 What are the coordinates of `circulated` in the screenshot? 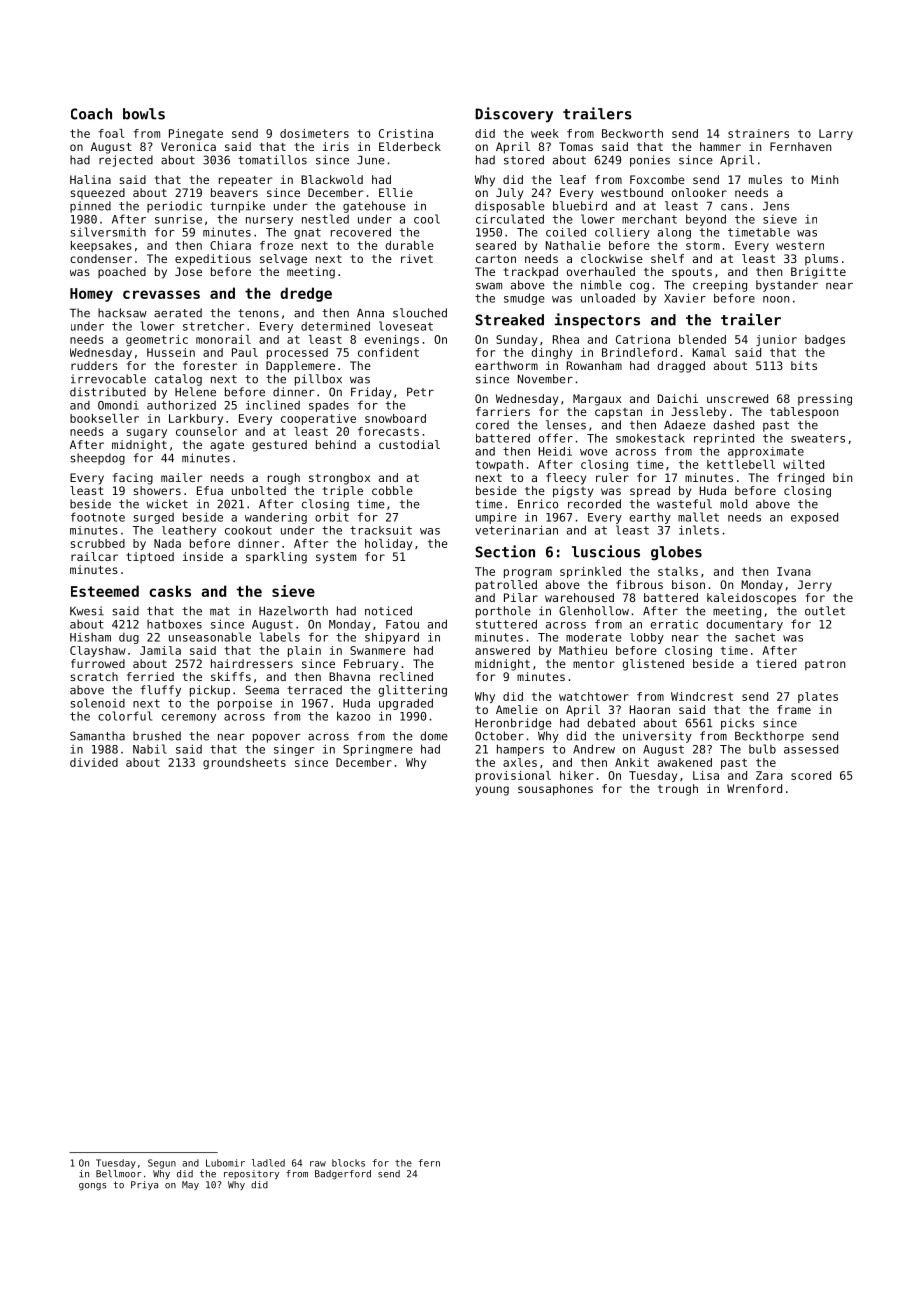 It's located at (510, 219).
